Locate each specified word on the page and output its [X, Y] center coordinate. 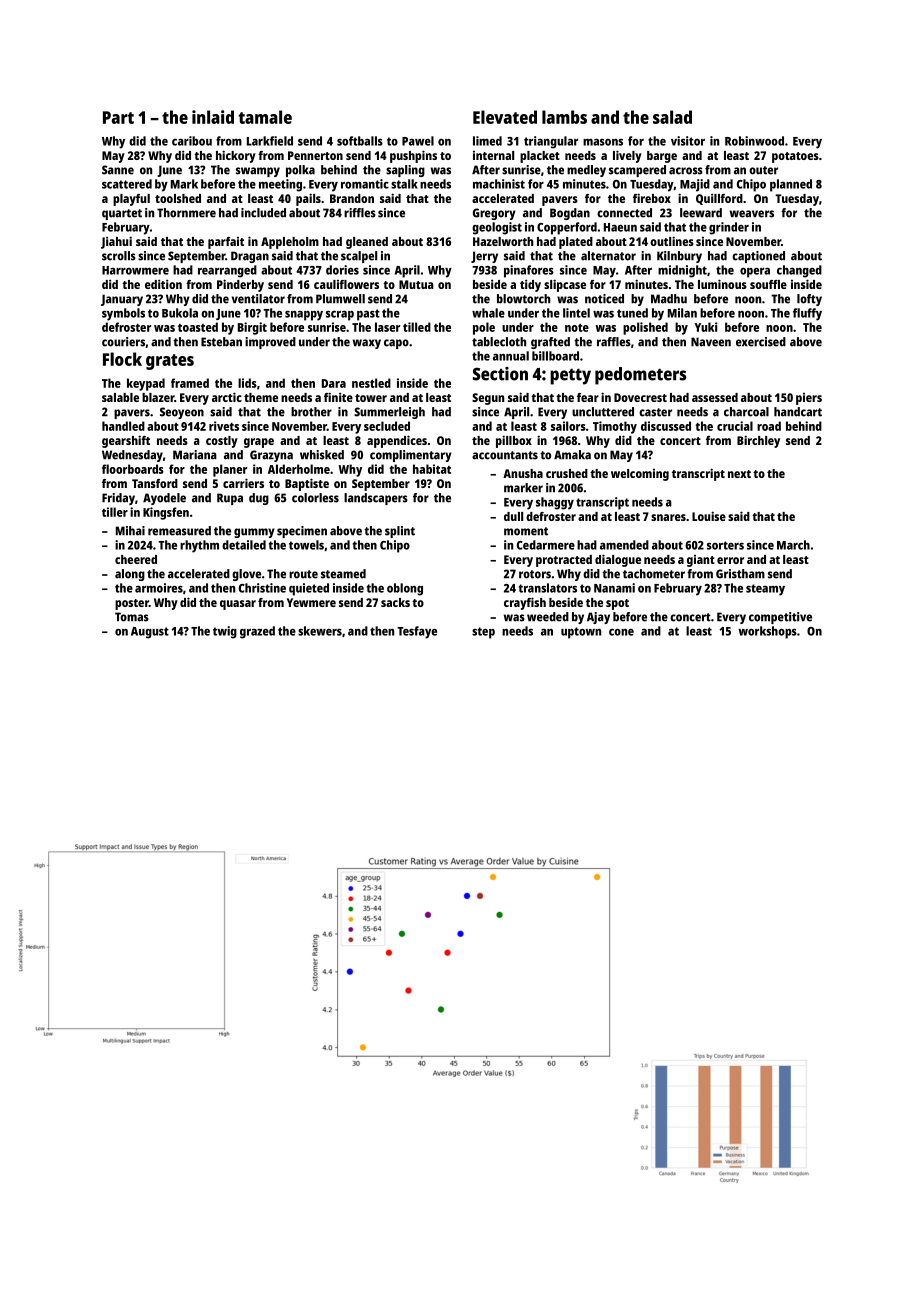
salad [672, 117]
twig [225, 632]
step [483, 633]
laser [387, 327]
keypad [146, 384]
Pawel [418, 141]
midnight [682, 271]
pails [308, 199]
